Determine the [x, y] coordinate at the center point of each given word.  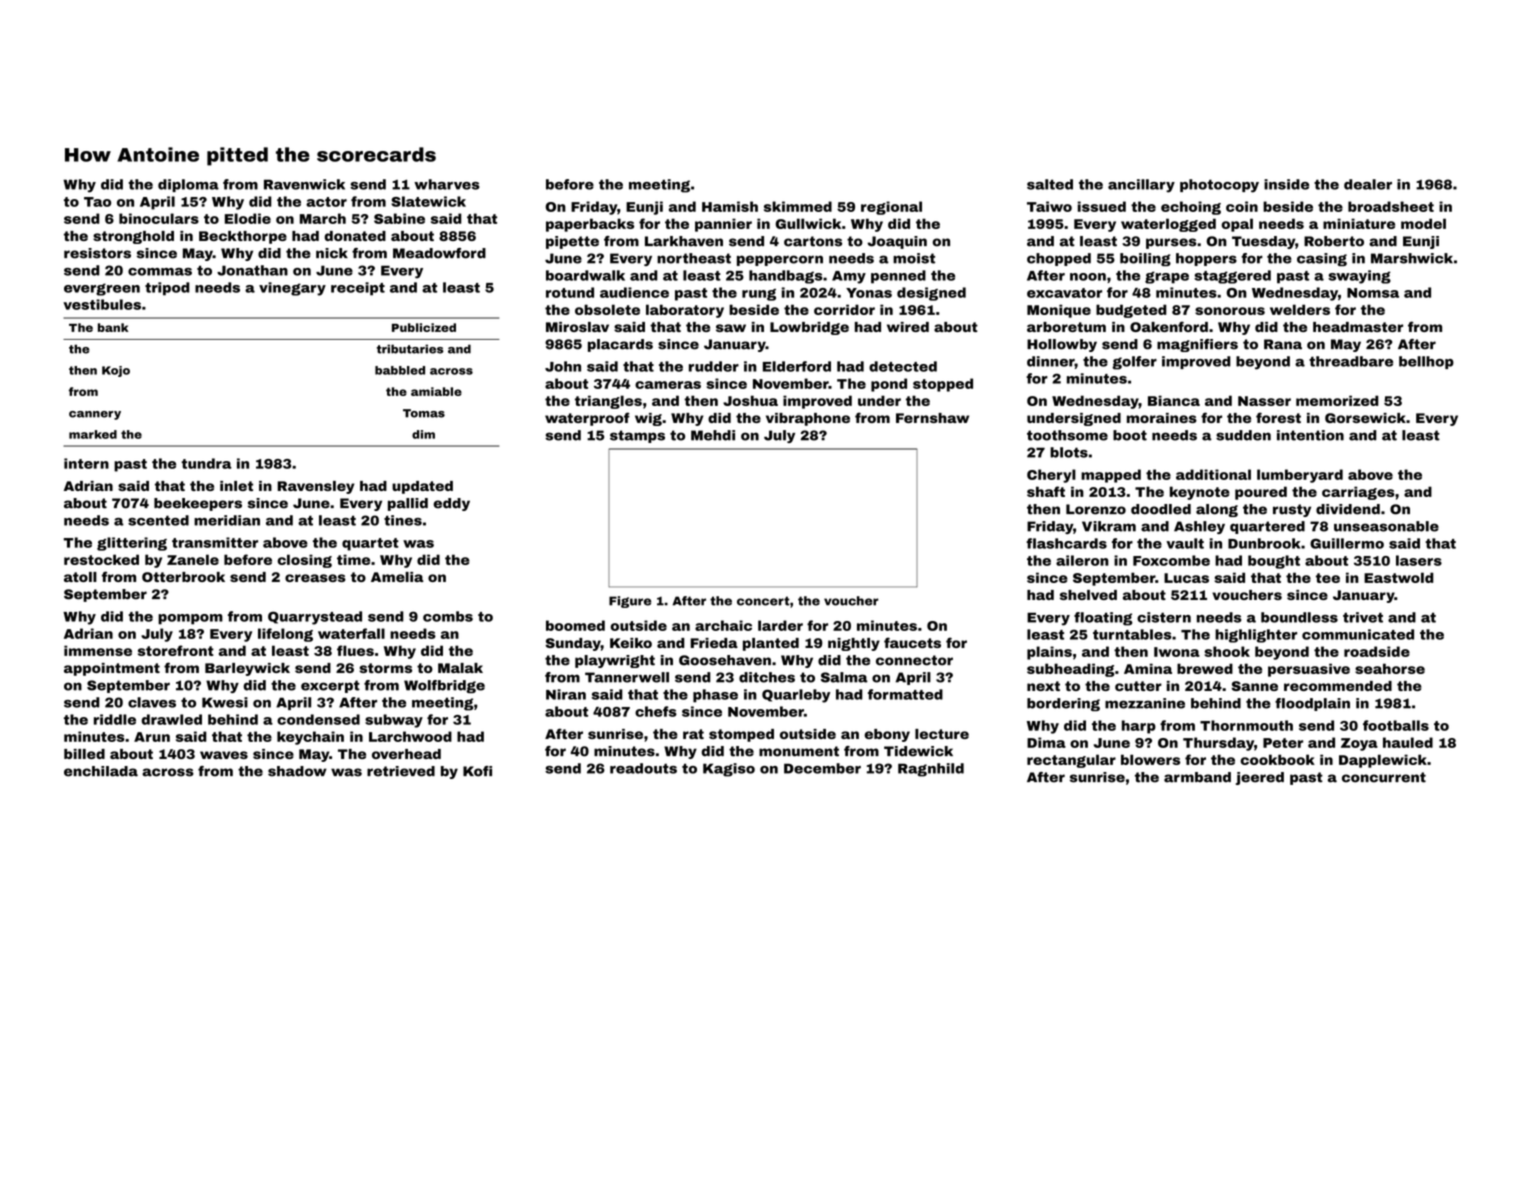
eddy [451, 504]
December [822, 768]
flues [355, 650]
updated [422, 487]
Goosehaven [725, 660]
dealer [1368, 184]
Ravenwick [304, 184]
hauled [1408, 742]
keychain [310, 738]
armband [1197, 777]
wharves [447, 184]
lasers [1419, 560]
